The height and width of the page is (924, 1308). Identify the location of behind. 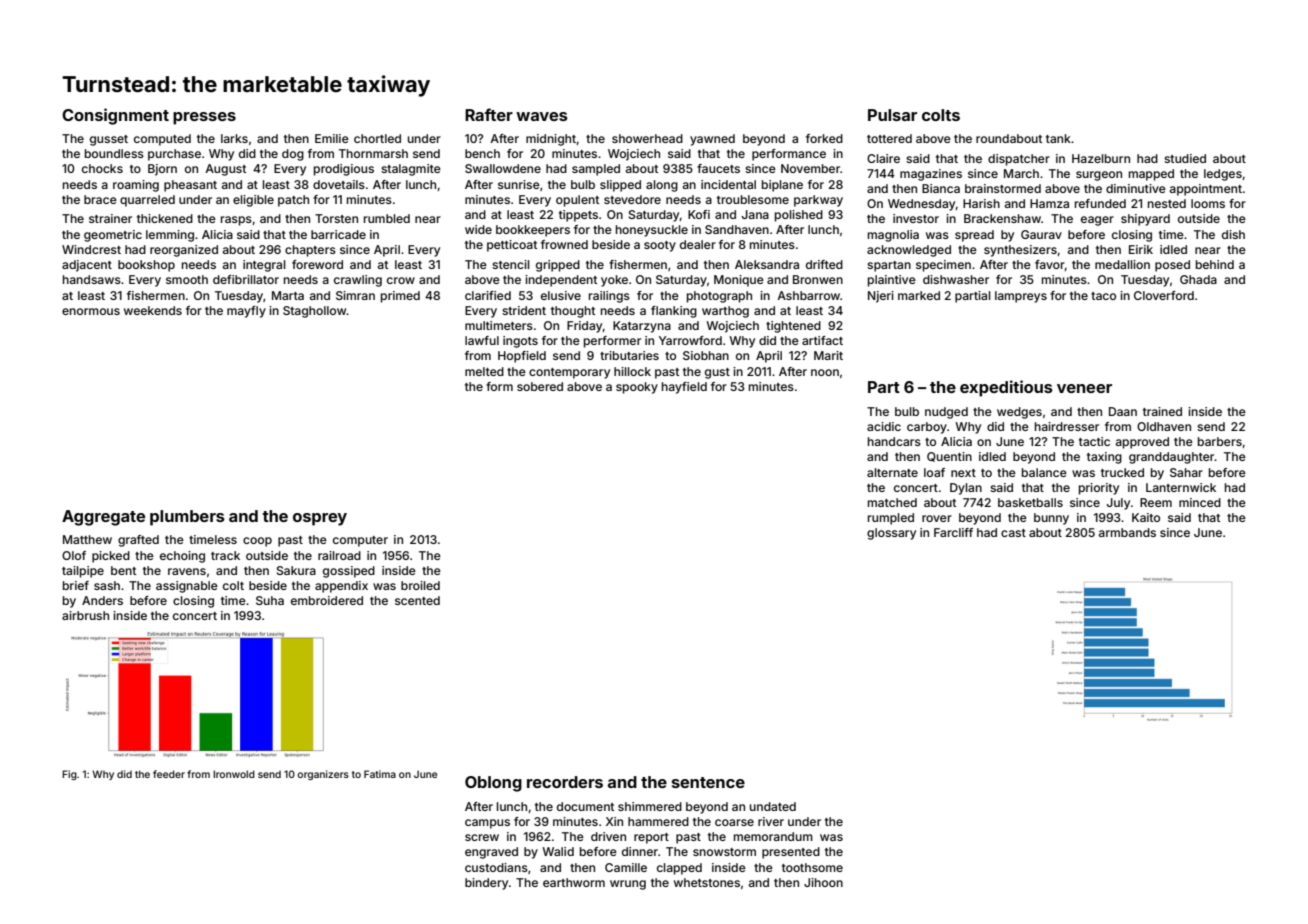
(1215, 264).
